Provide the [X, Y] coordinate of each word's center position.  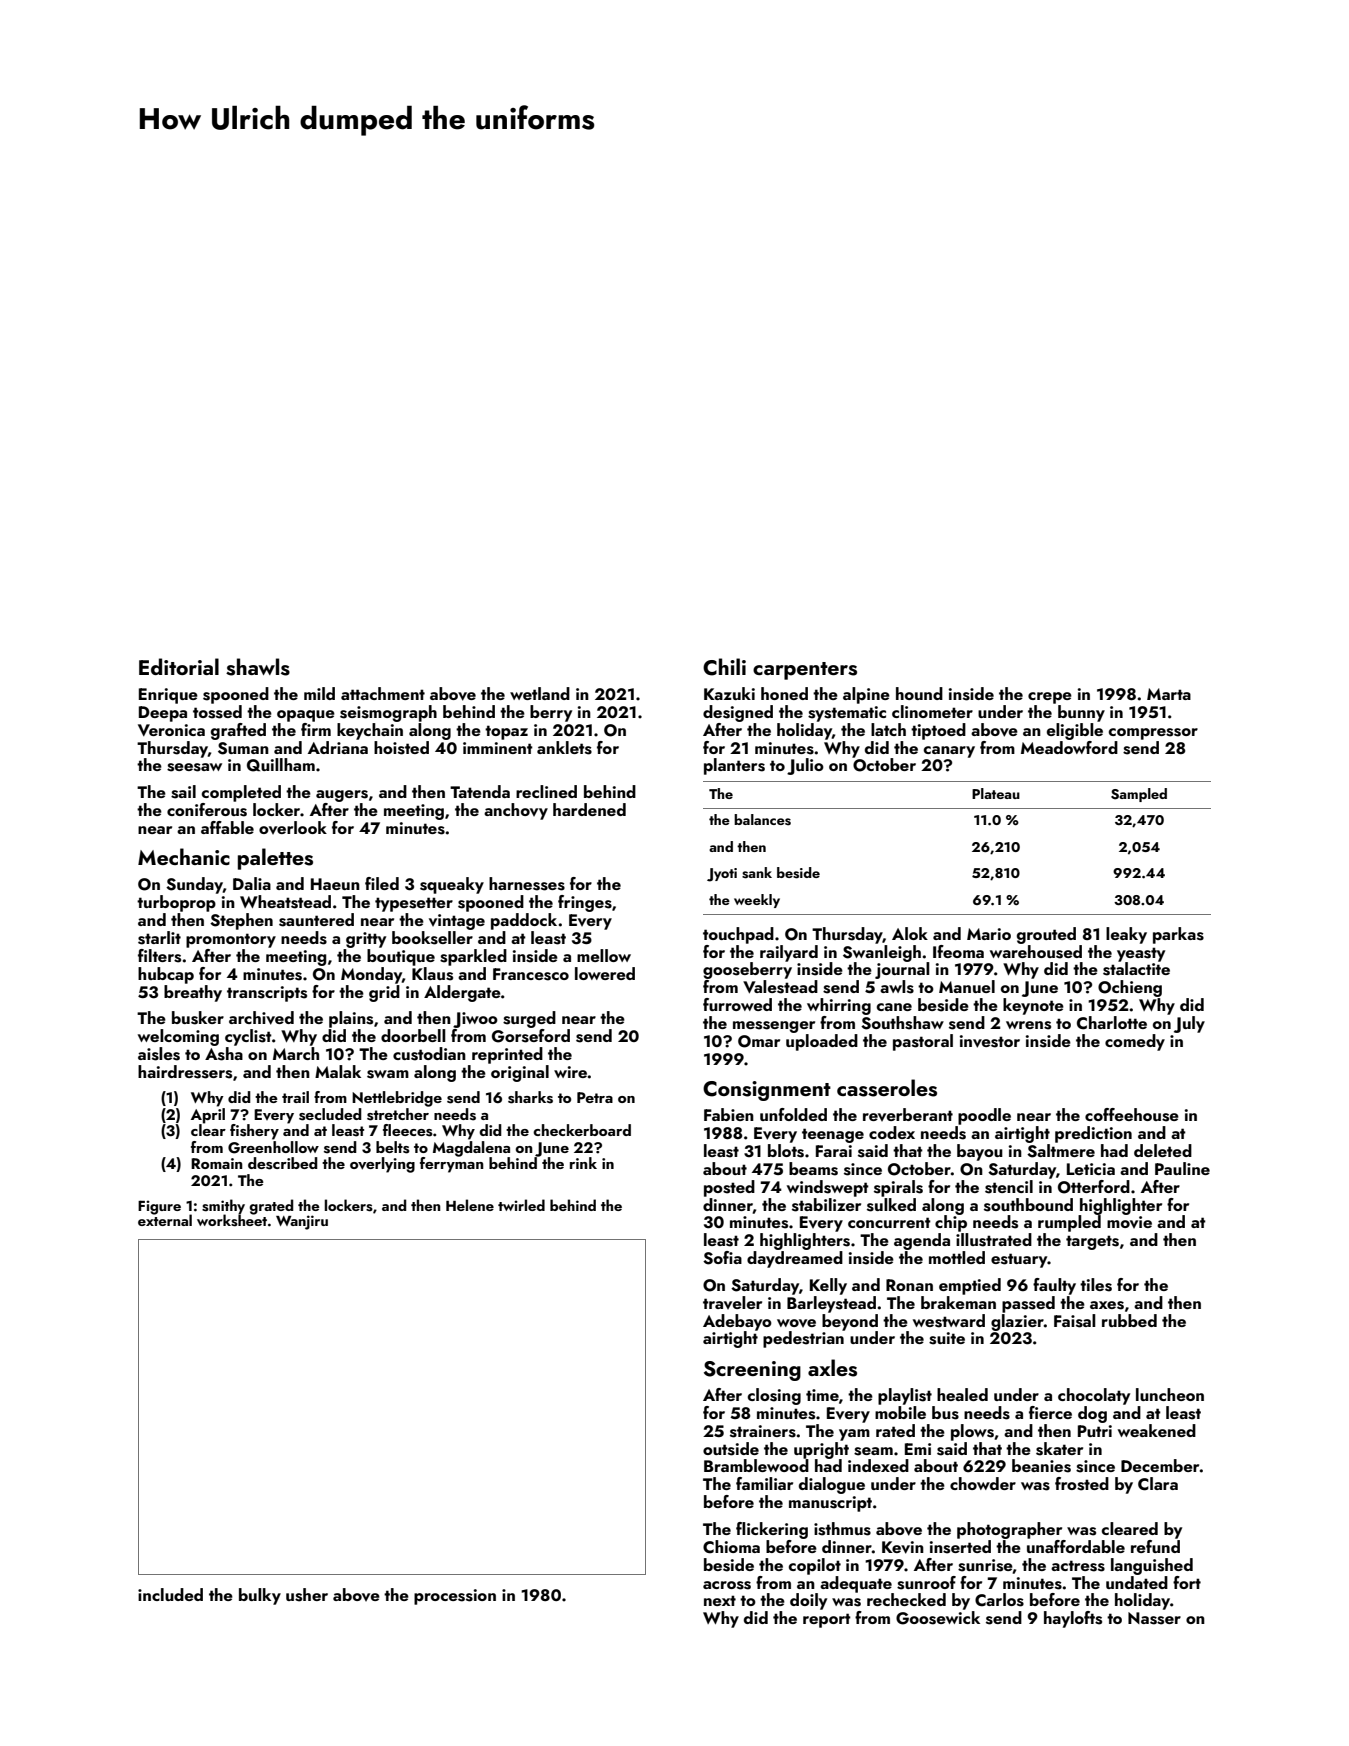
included [170, 1594]
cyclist [248, 1037]
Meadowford [1069, 747]
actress [1078, 1566]
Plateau [996, 793]
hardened [589, 809]
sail [183, 792]
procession [455, 1597]
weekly [757, 901]
